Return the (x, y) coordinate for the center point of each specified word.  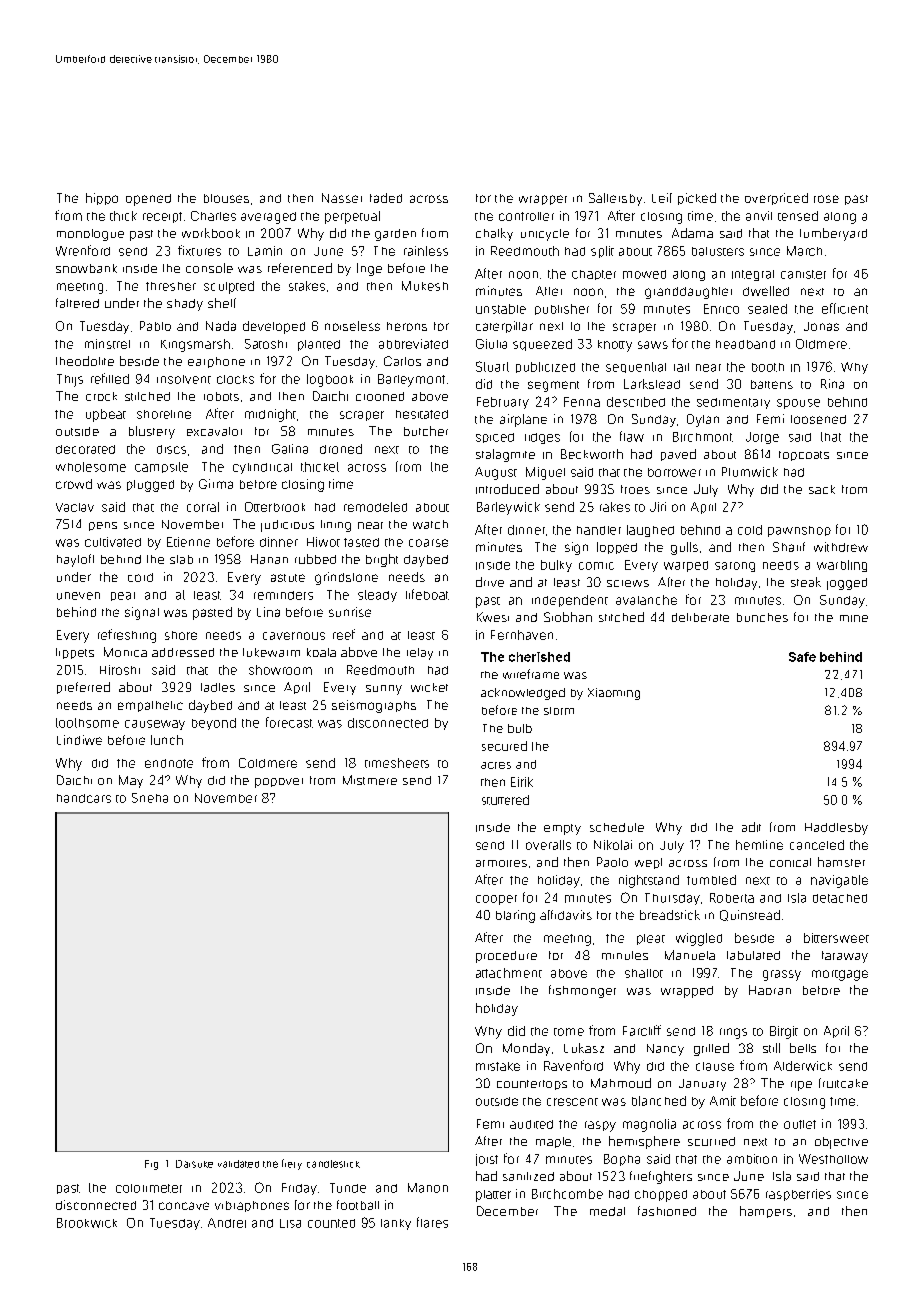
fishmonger (582, 991)
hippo (102, 199)
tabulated (753, 955)
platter (493, 1196)
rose (826, 199)
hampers (766, 1212)
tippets (75, 653)
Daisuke (194, 1164)
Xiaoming (614, 694)
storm (559, 711)
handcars (84, 798)
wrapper (543, 200)
